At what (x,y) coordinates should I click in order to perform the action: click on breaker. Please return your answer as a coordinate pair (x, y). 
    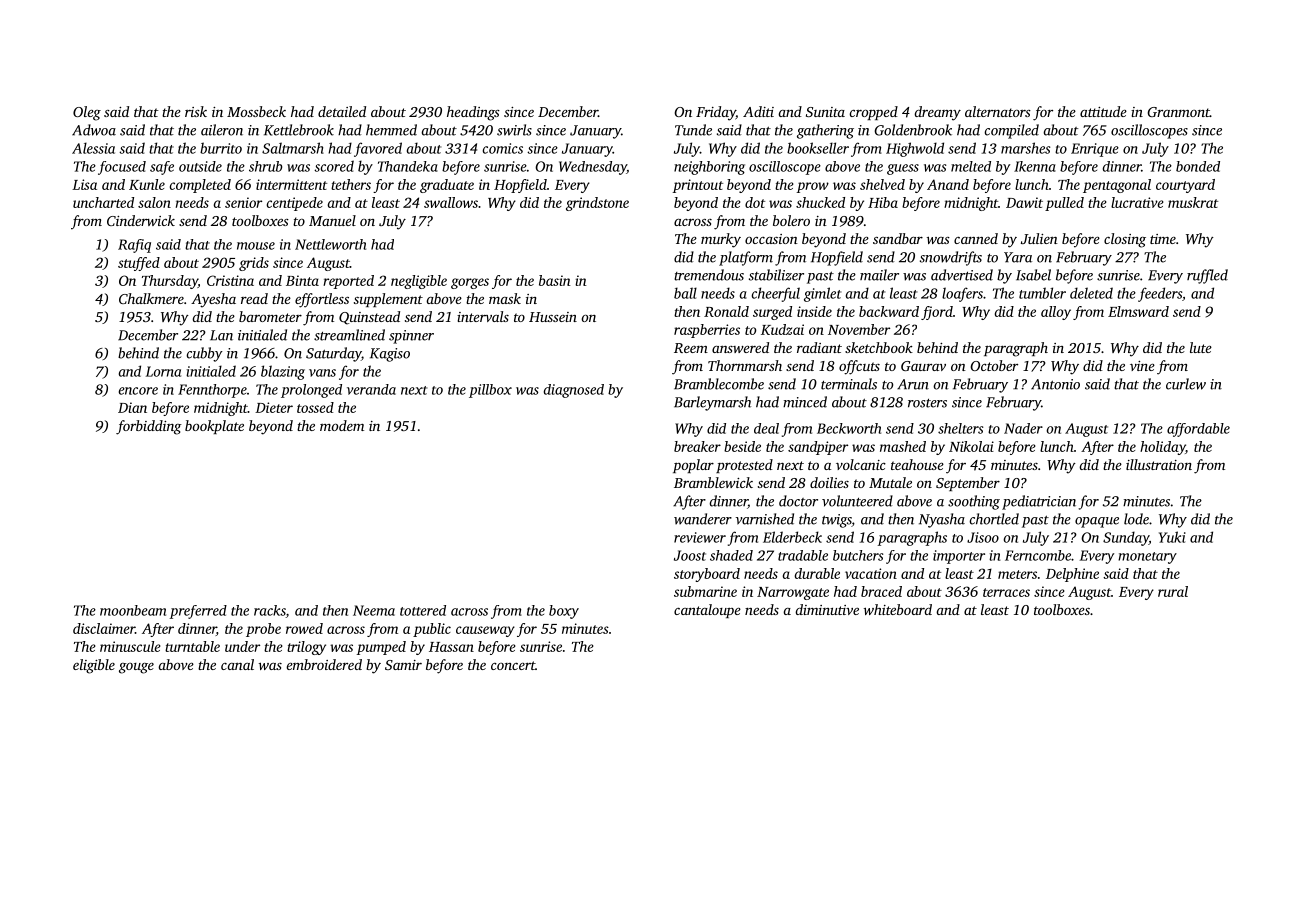
    Looking at the image, I should click on (697, 446).
